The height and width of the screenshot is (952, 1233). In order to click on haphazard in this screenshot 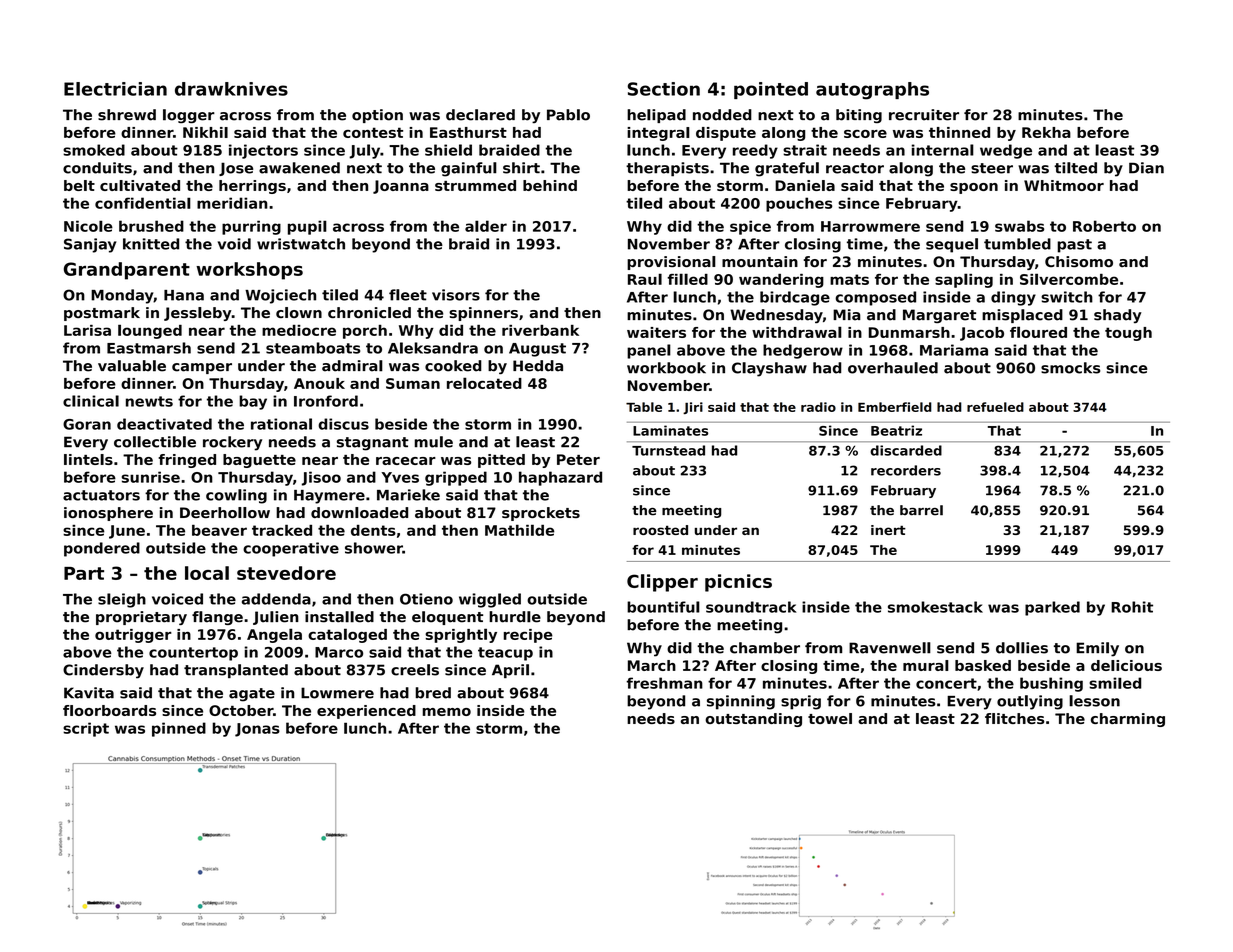, I will do `click(560, 478)`.
